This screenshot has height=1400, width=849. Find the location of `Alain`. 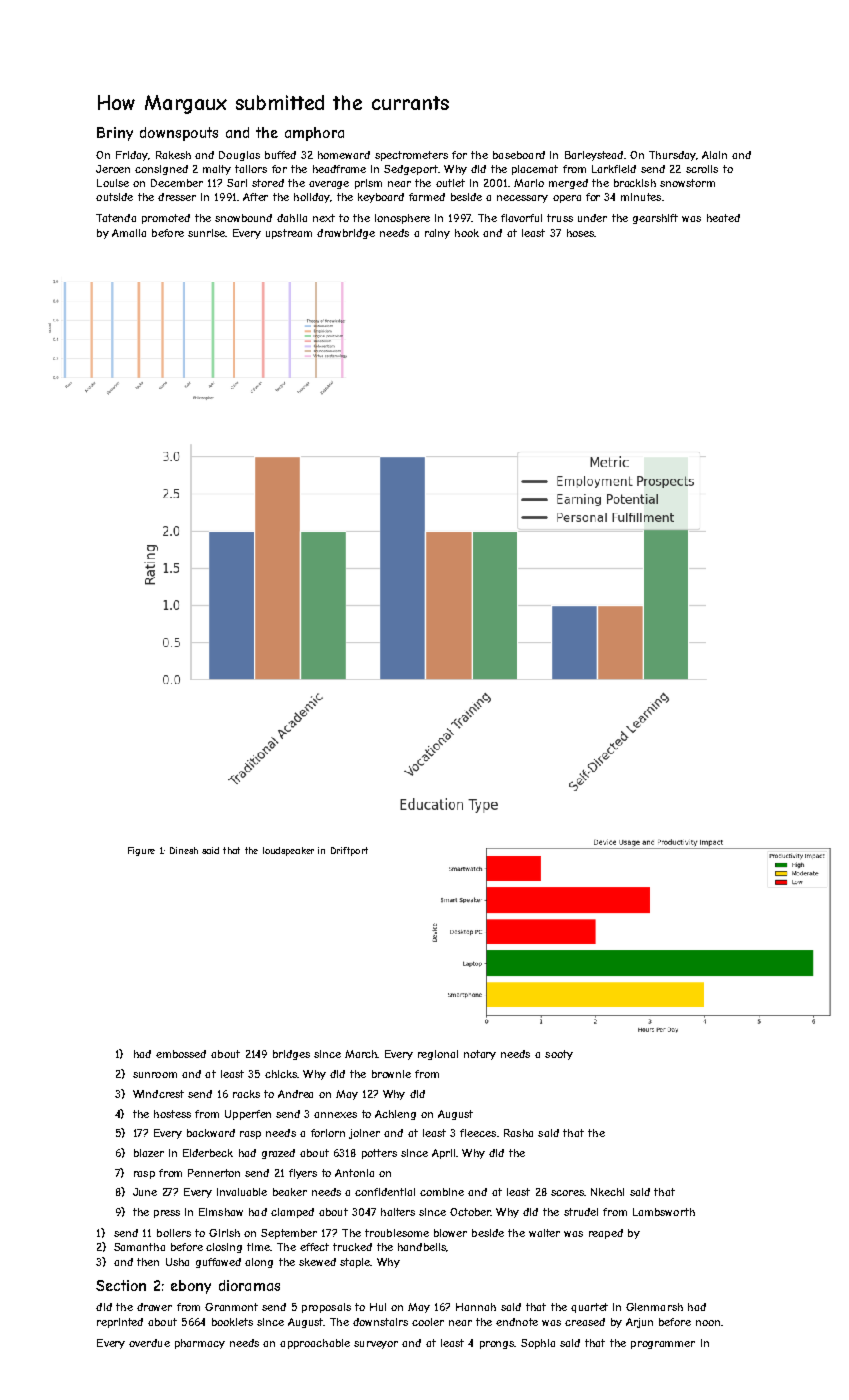

Alain is located at coordinates (714, 155).
